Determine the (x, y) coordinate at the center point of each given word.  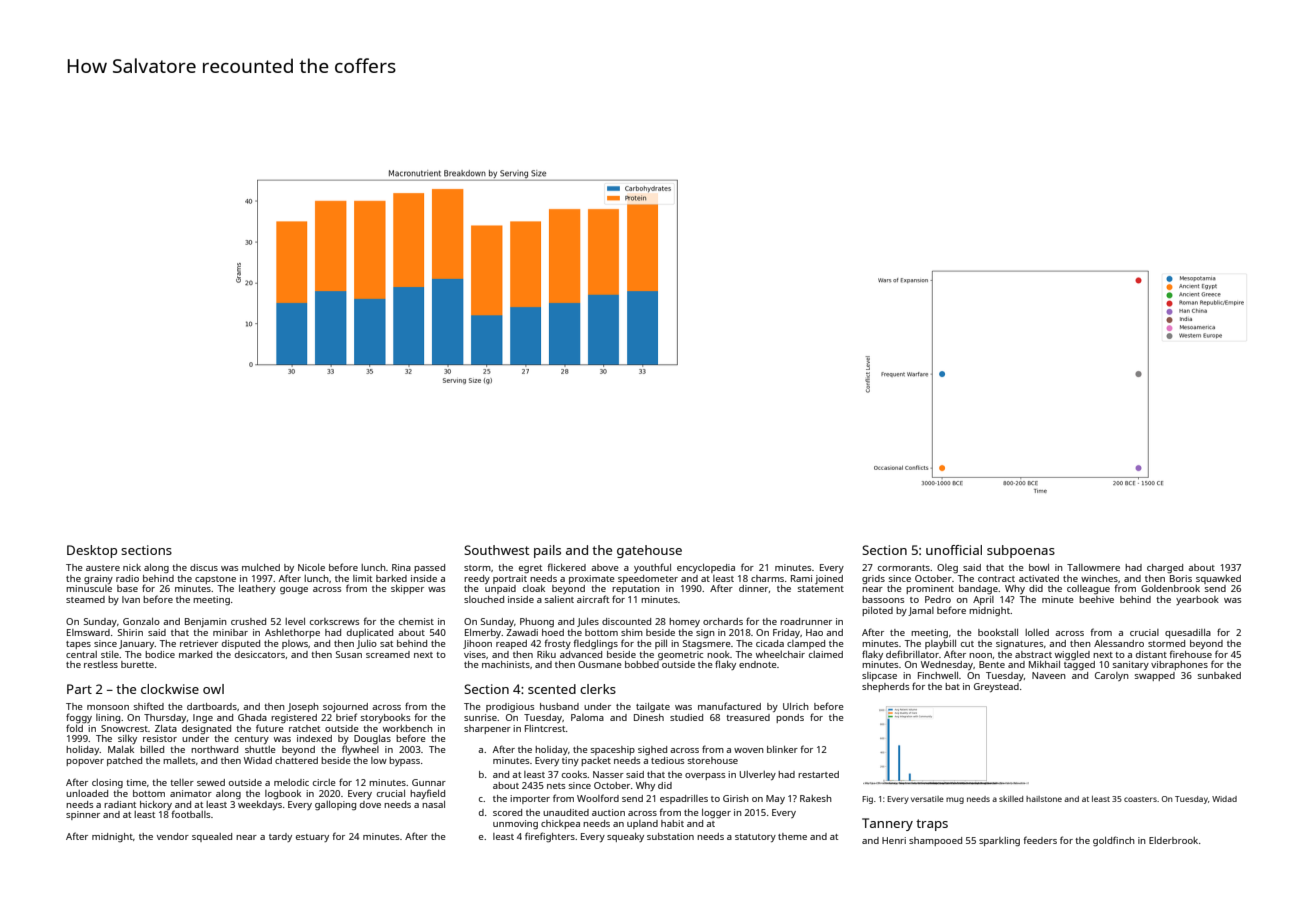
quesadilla (1188, 633)
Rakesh (816, 798)
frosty (557, 644)
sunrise (480, 717)
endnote (758, 664)
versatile (927, 799)
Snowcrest (124, 728)
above (605, 567)
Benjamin (206, 622)
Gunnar (429, 782)
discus (204, 567)
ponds (790, 718)
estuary (312, 838)
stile (110, 654)
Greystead (996, 687)
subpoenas (1021, 551)
